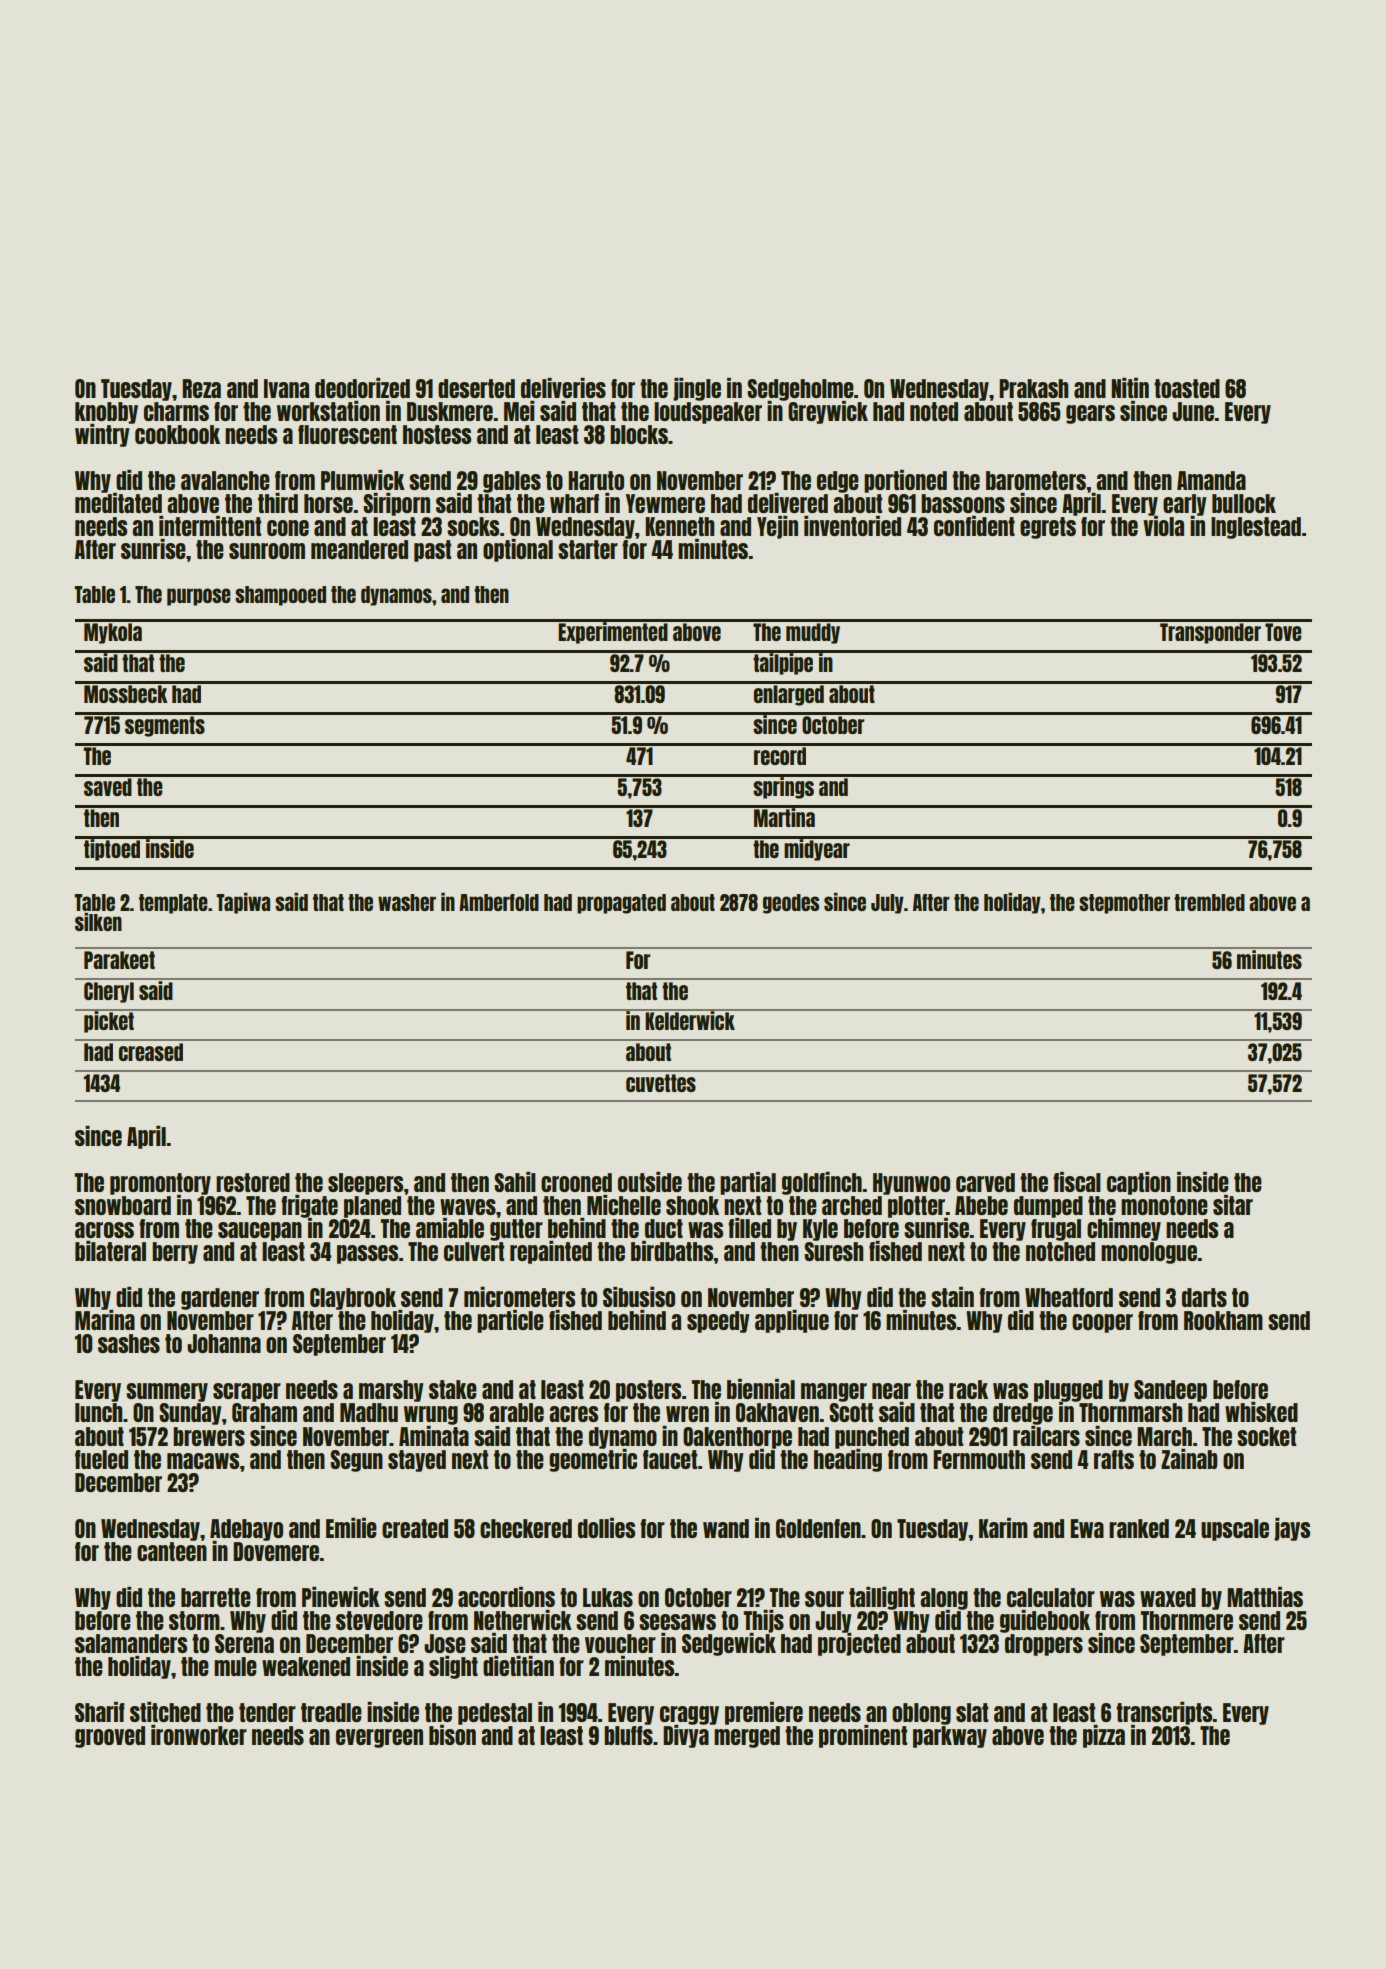 The image size is (1386, 1969). Describe the element at coordinates (220, 1299) in the page. I see `gardener` at that location.
